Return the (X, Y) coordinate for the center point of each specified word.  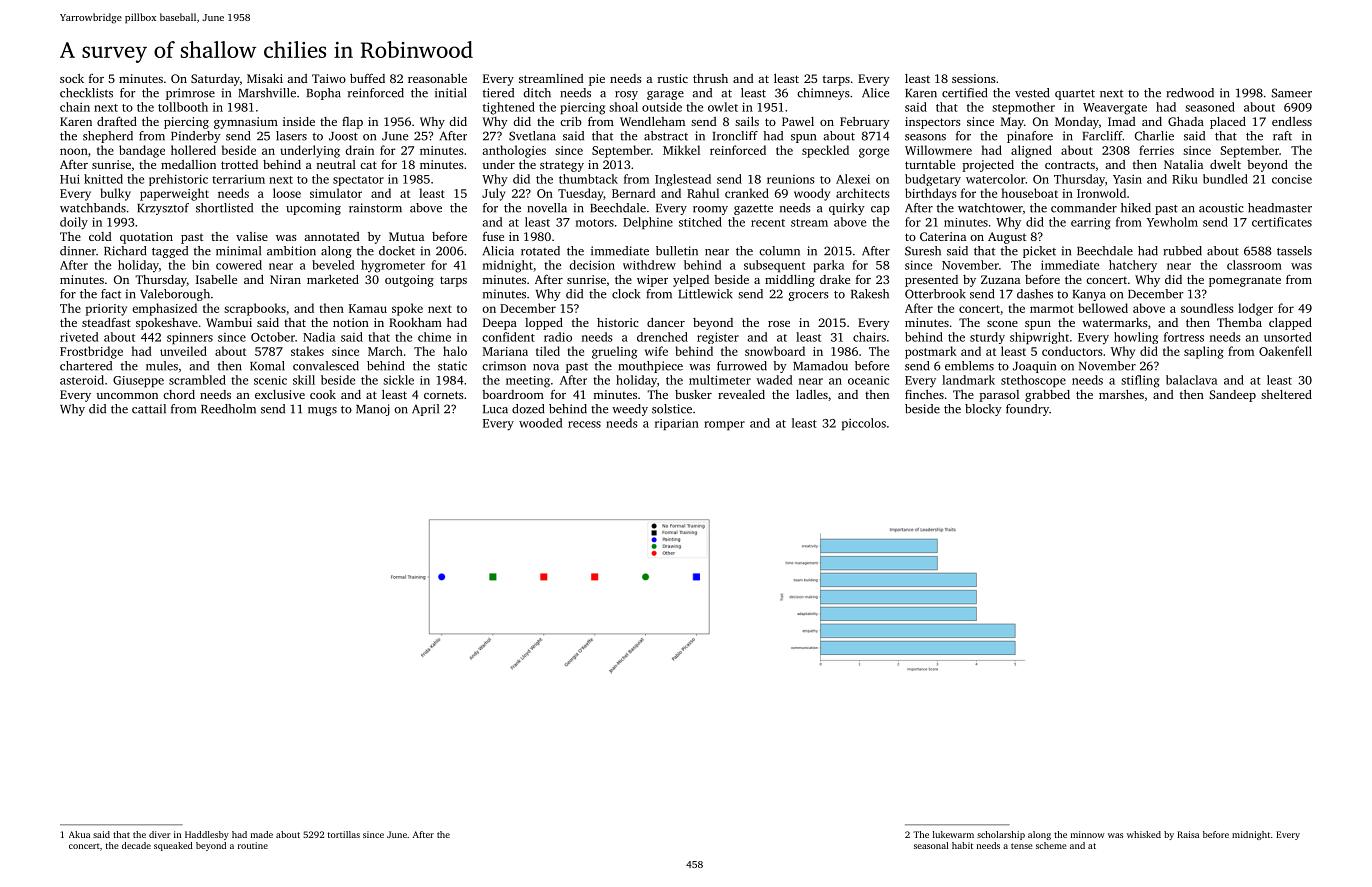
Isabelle (216, 279)
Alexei (853, 179)
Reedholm (228, 409)
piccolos (864, 424)
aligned (1031, 151)
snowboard (775, 351)
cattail (149, 409)
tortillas (344, 834)
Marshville (267, 93)
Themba (1239, 322)
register (718, 338)
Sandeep (1232, 396)
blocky (983, 410)
